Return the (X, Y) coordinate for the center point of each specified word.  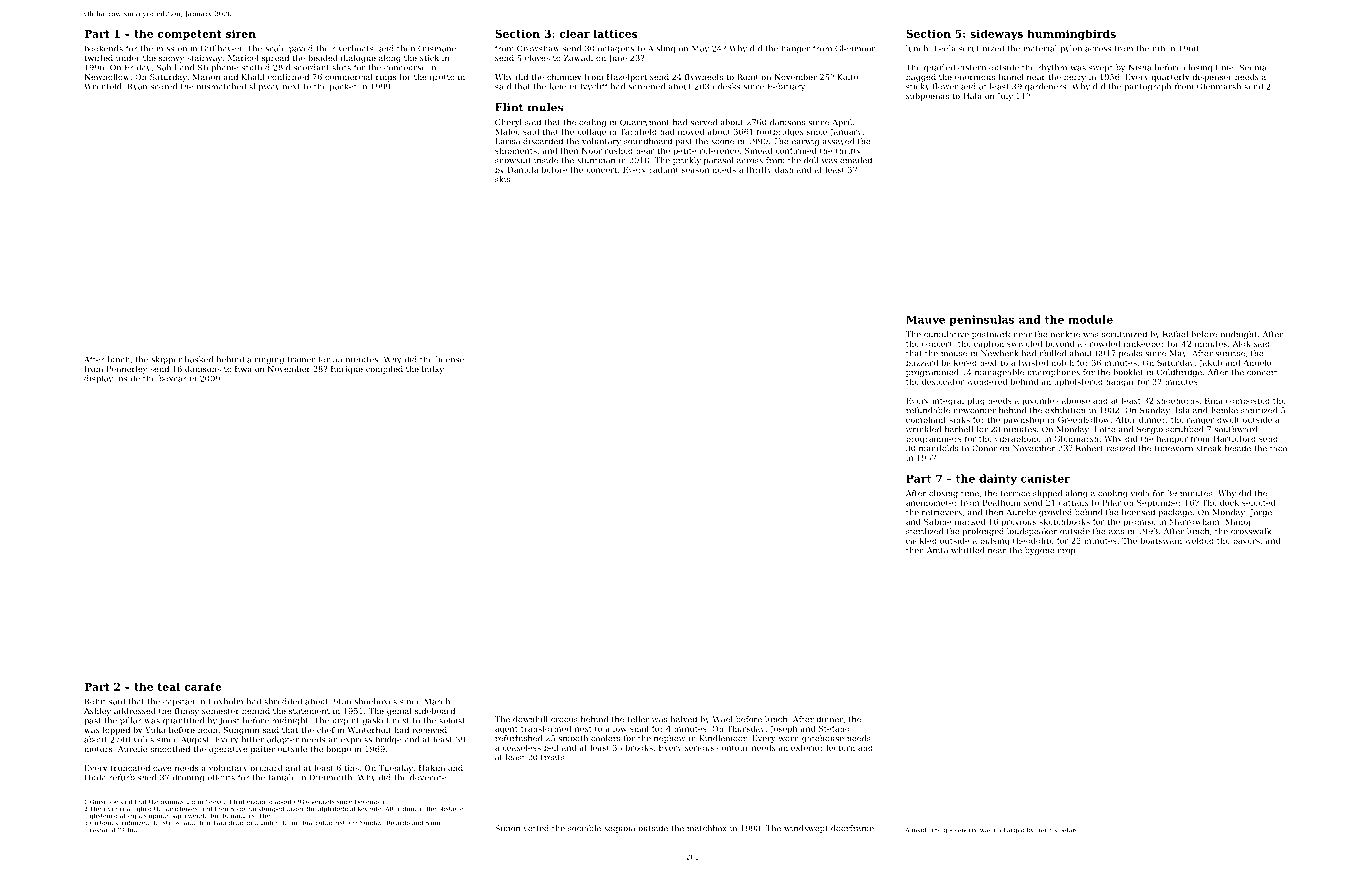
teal (168, 686)
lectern (841, 747)
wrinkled (923, 429)
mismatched (221, 86)
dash (784, 169)
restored (102, 830)
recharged (1009, 830)
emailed (856, 160)
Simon (507, 828)
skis (502, 179)
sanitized (1259, 410)
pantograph (1147, 87)
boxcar (173, 378)
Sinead (758, 150)
